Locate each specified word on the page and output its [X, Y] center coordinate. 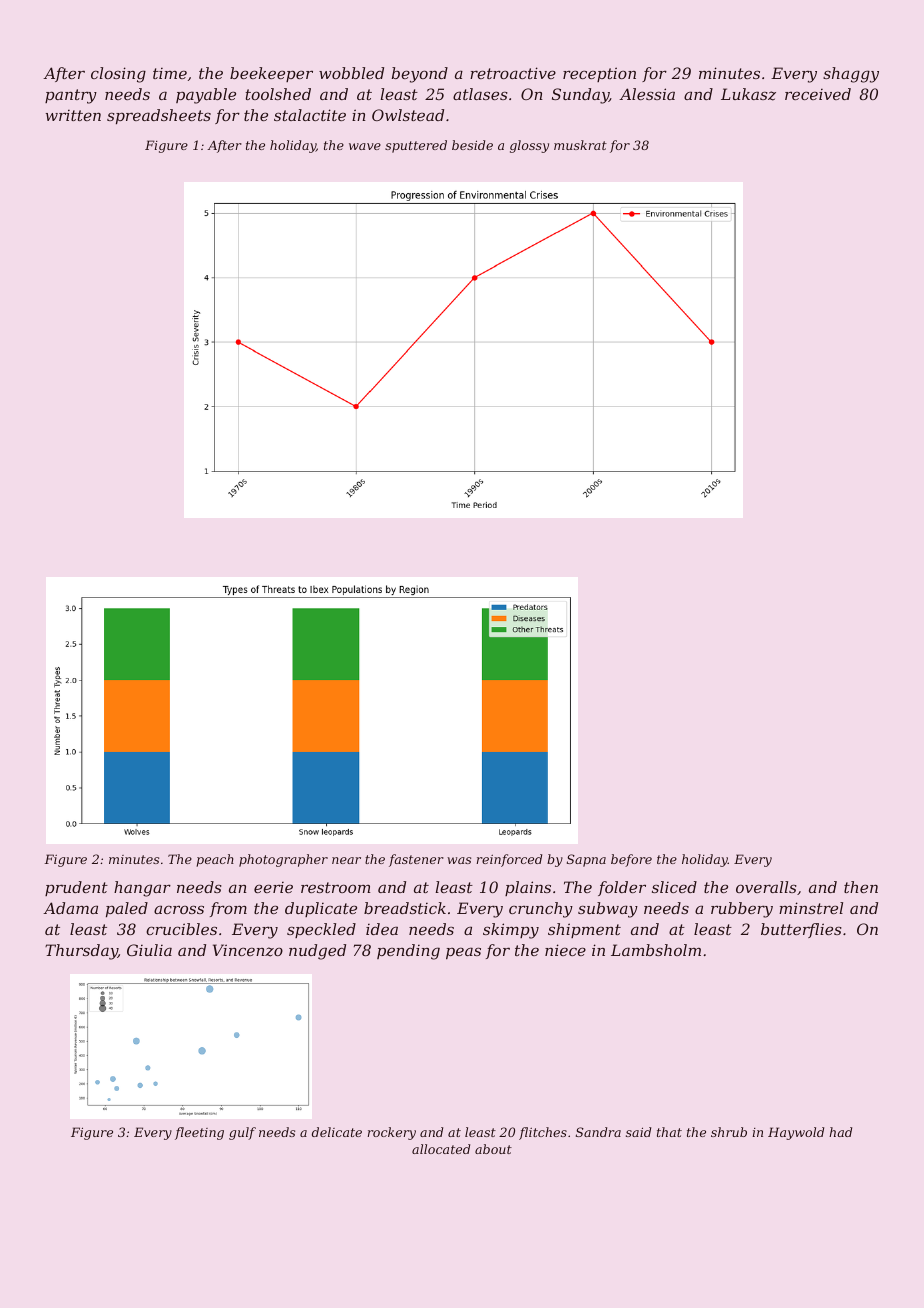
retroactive [513, 73]
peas [463, 953]
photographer [283, 860]
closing [118, 75]
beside [472, 145]
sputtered [416, 146]
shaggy [851, 75]
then [861, 887]
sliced [674, 887]
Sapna [586, 860]
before [631, 860]
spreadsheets [159, 116]
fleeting [199, 1133]
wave [365, 146]
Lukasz [748, 94]
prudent [76, 888]
